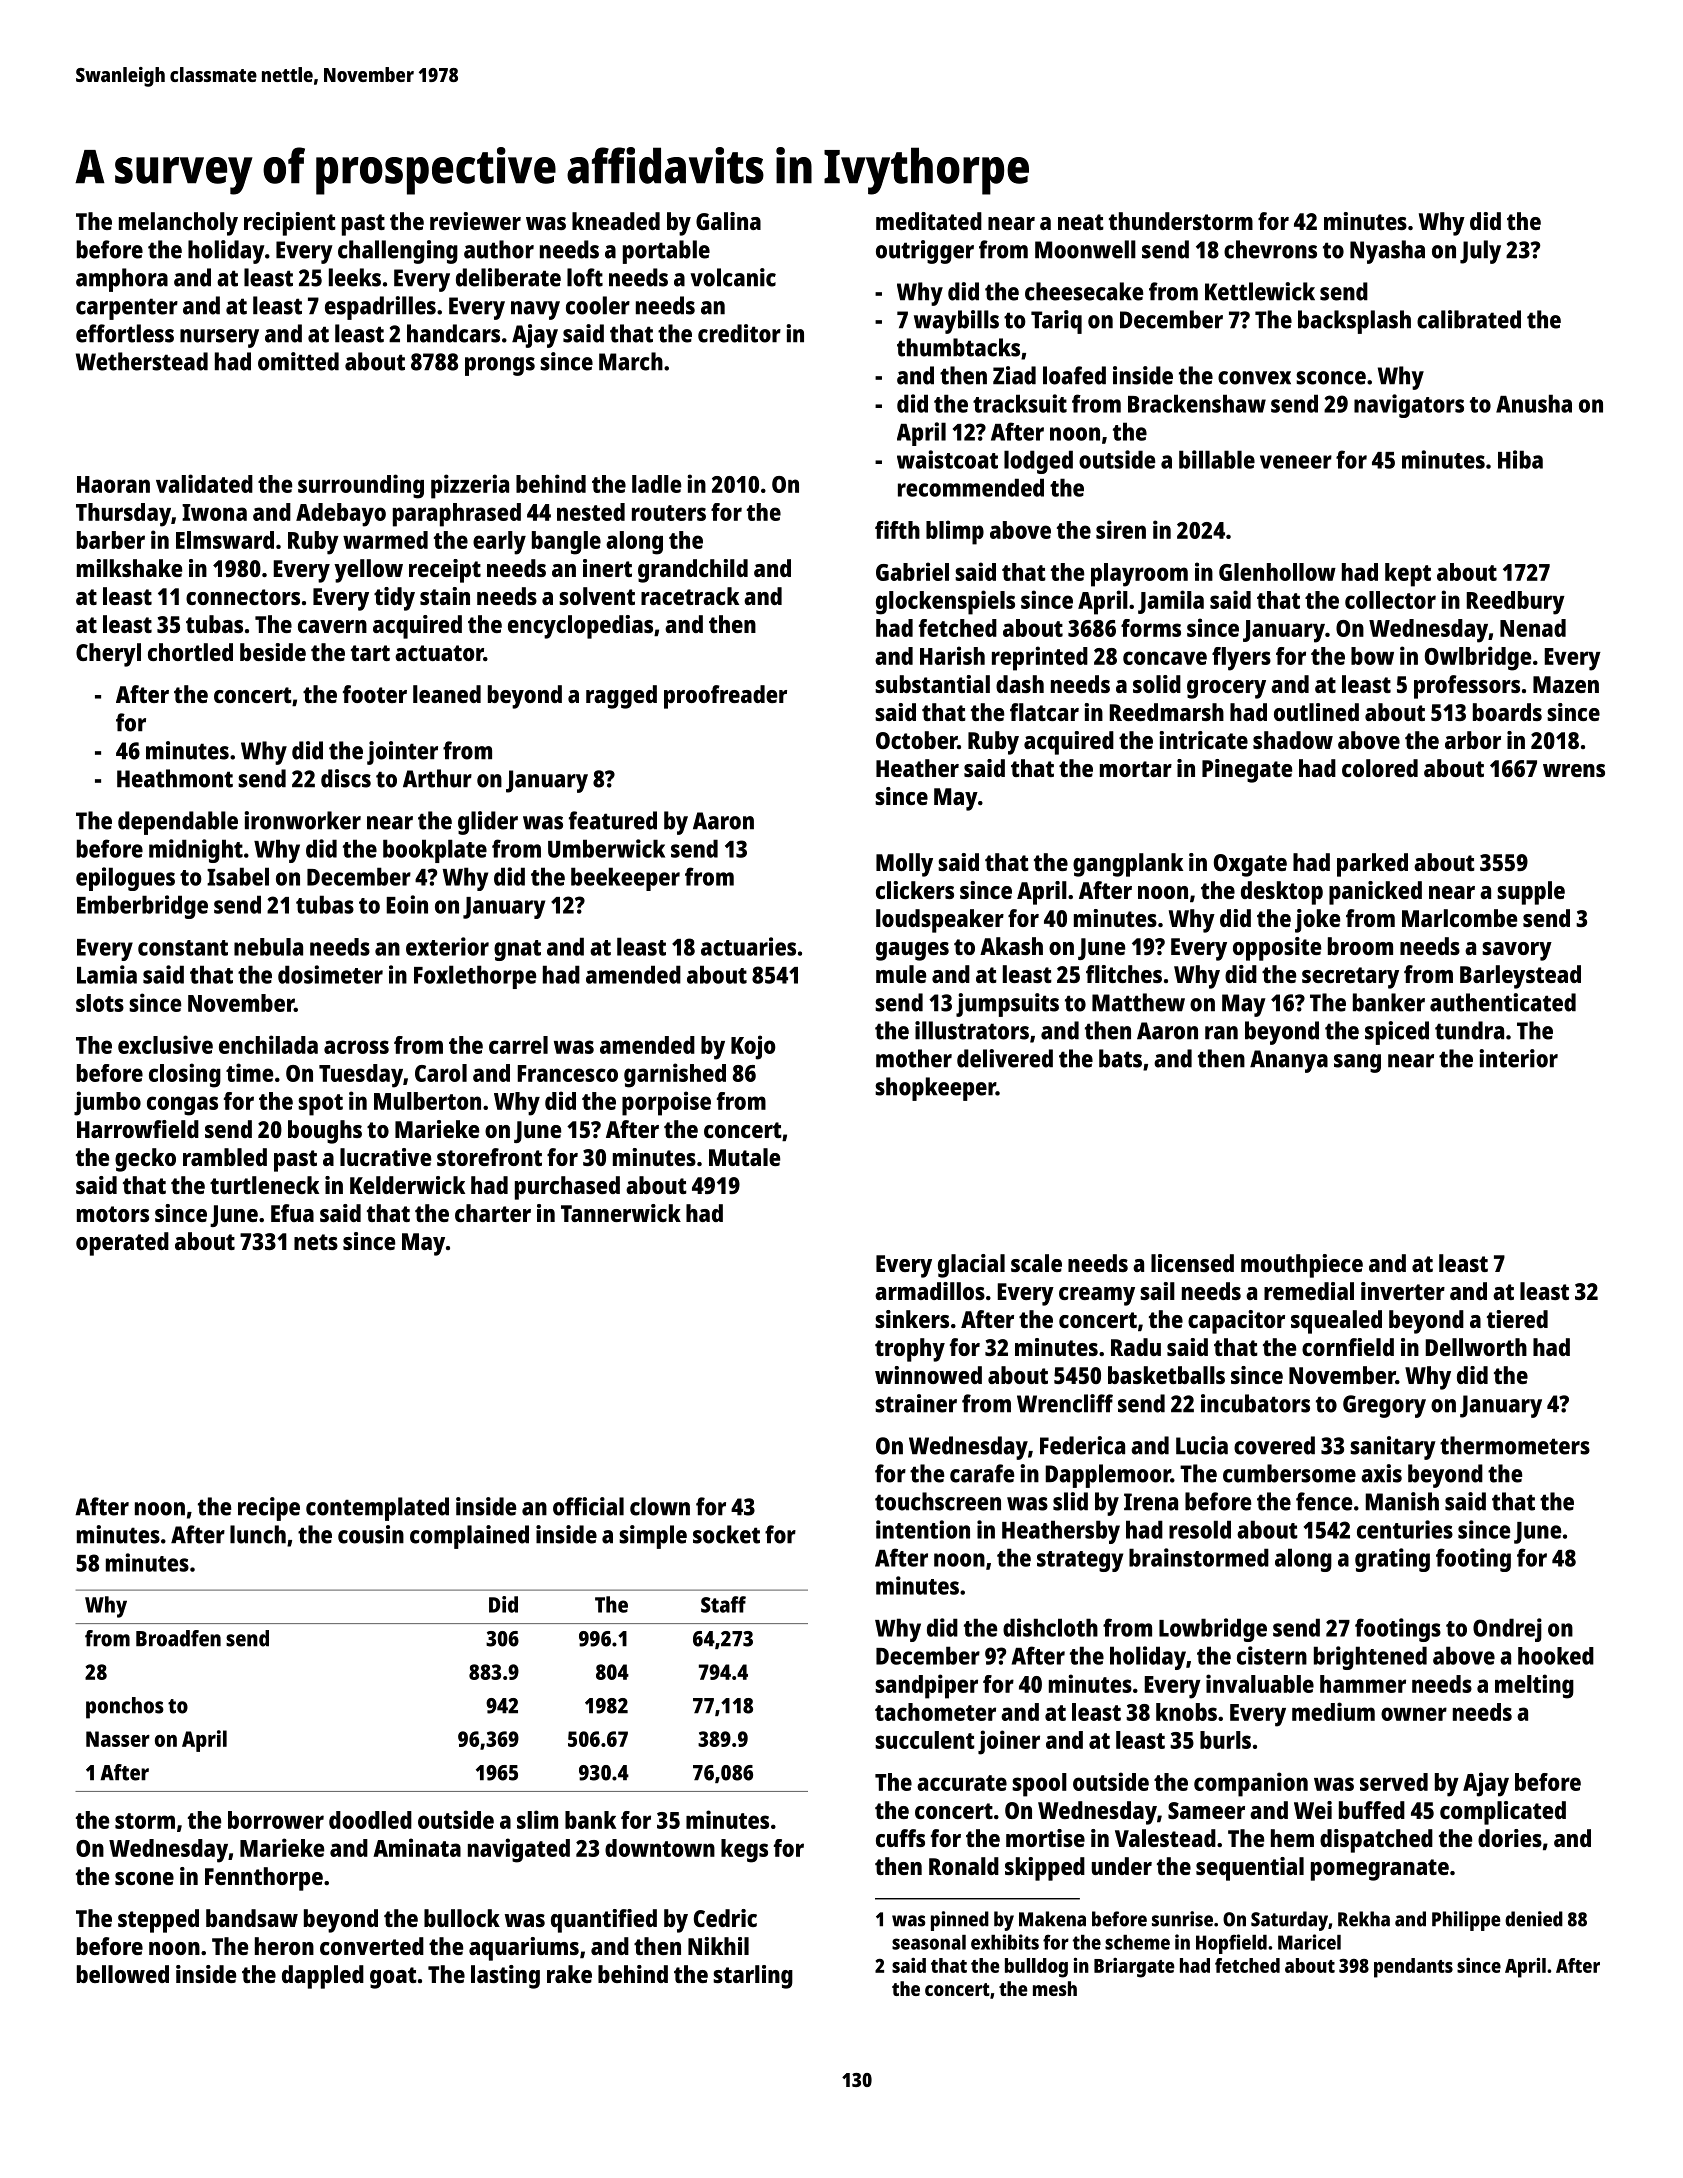  I want to click on thermometers, so click(1515, 1445).
